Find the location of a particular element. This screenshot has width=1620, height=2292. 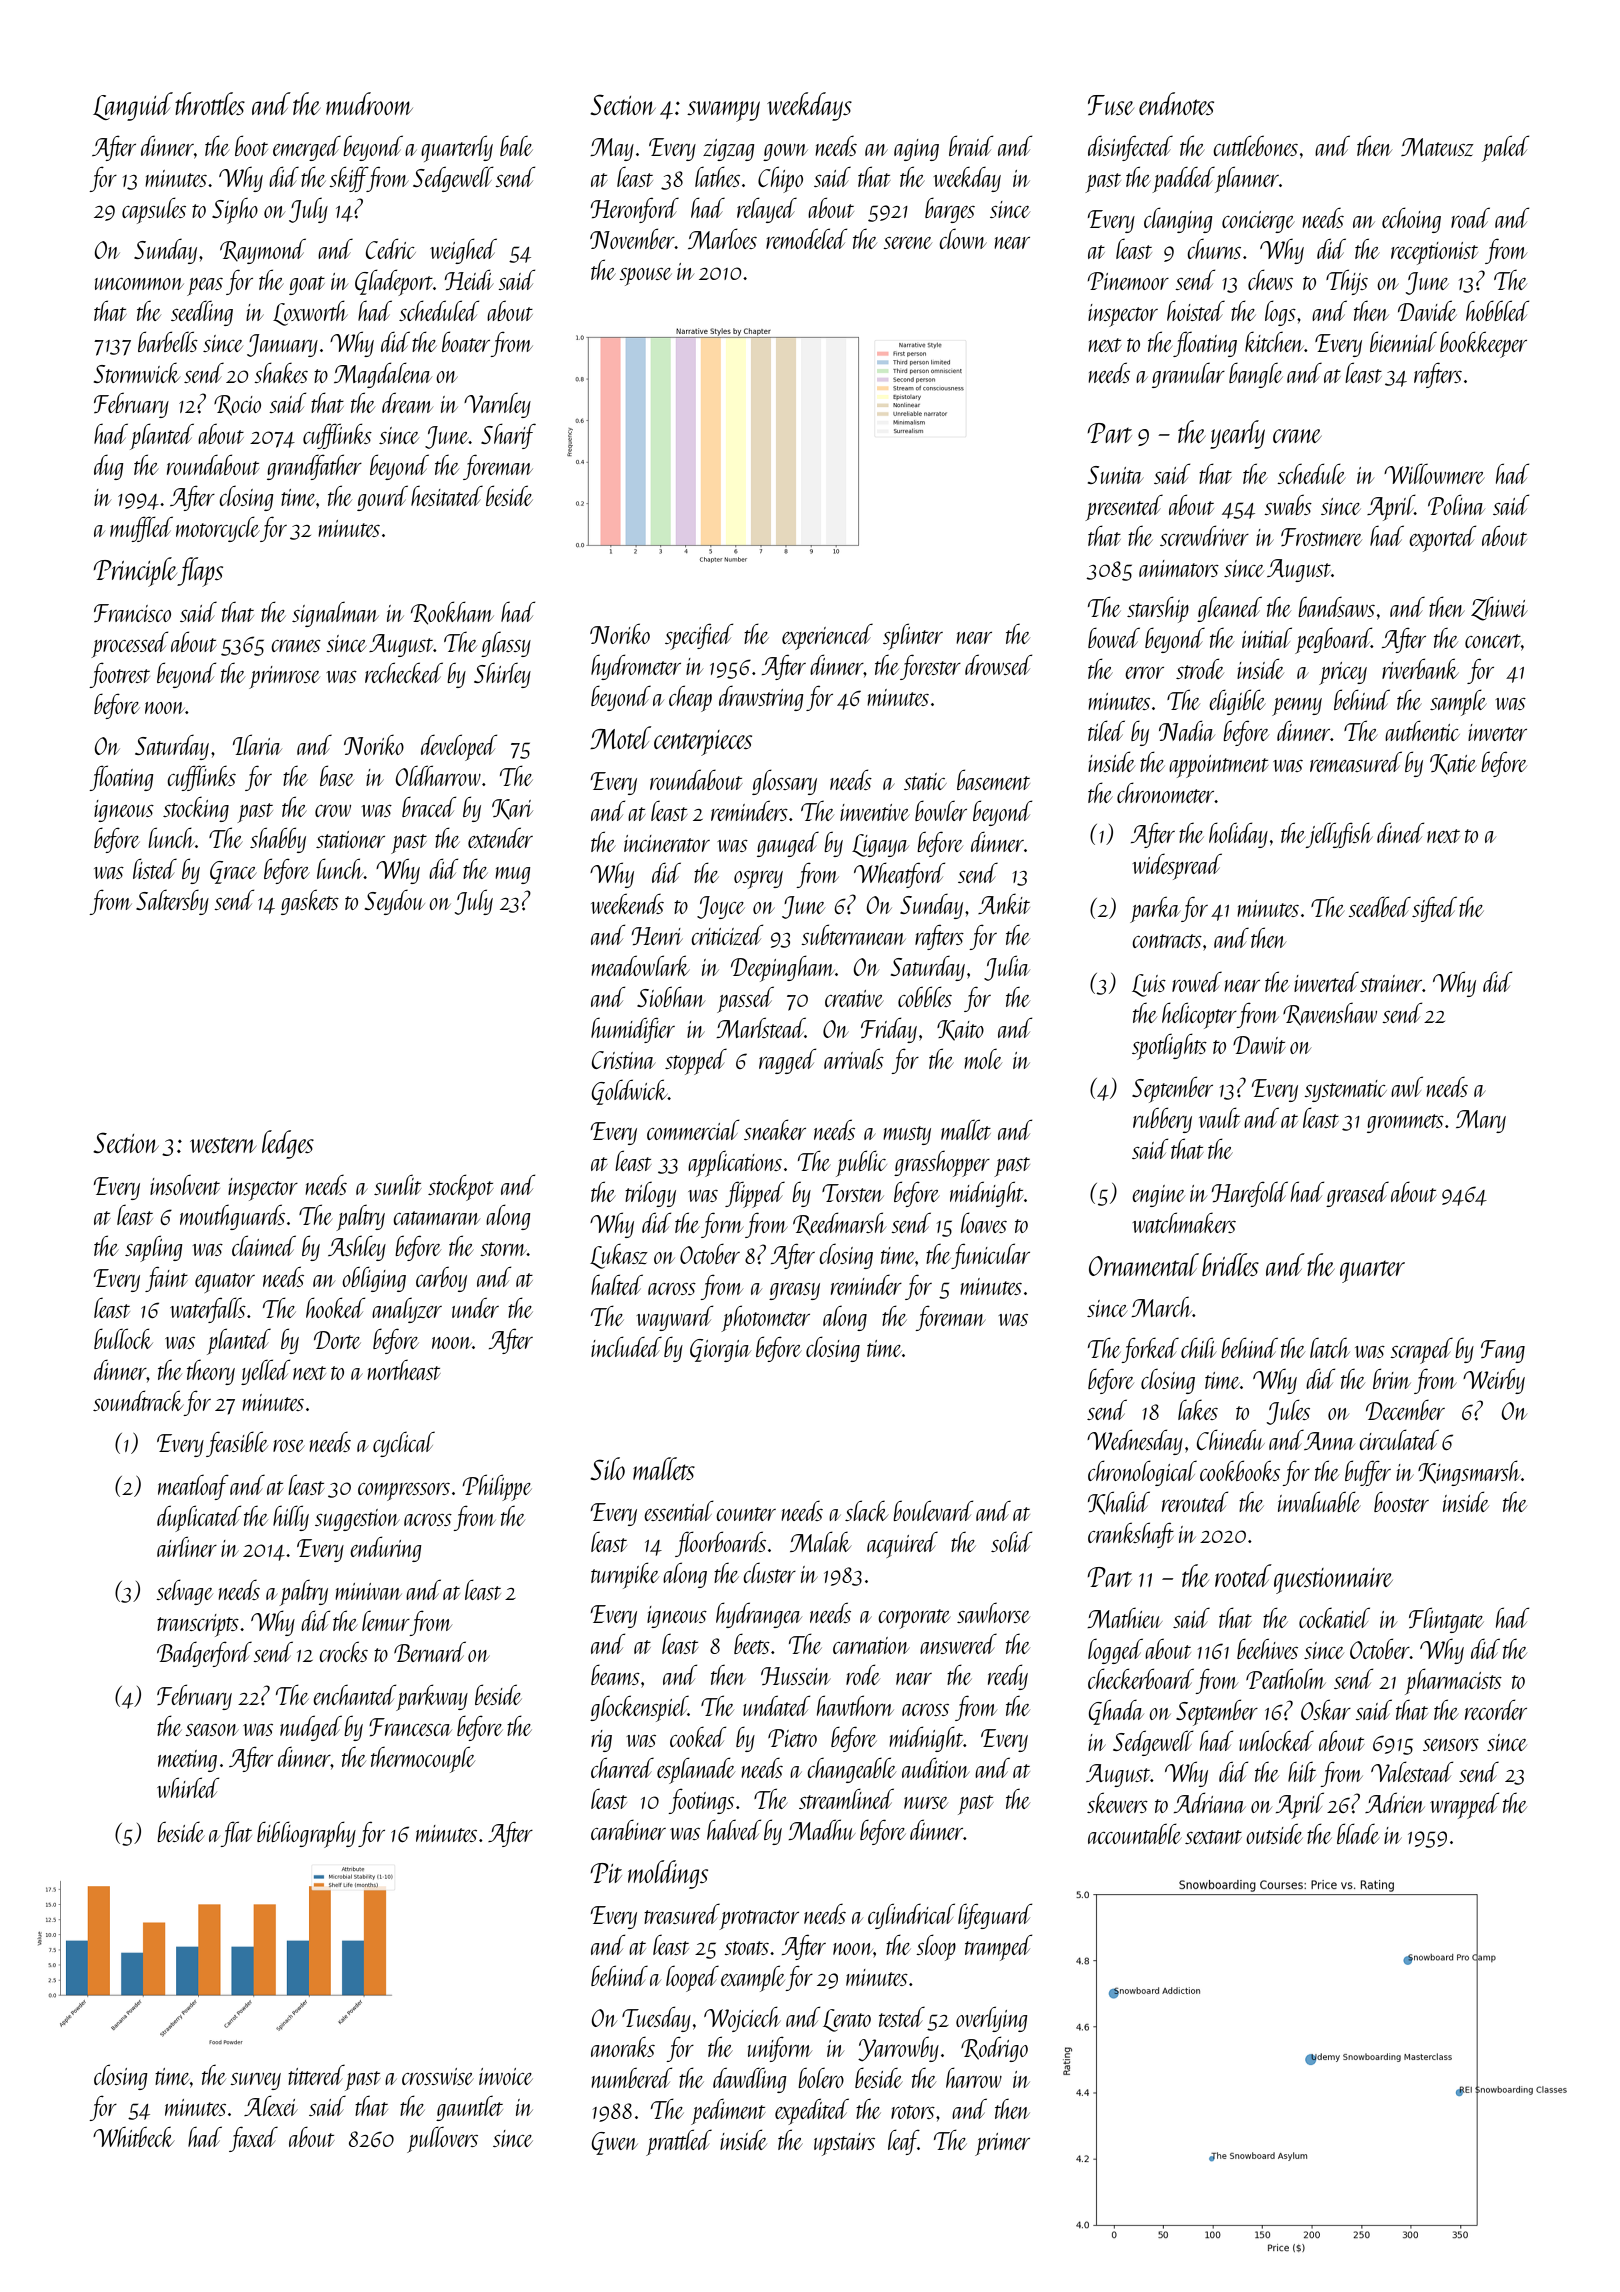

experienced is located at coordinates (827, 636).
